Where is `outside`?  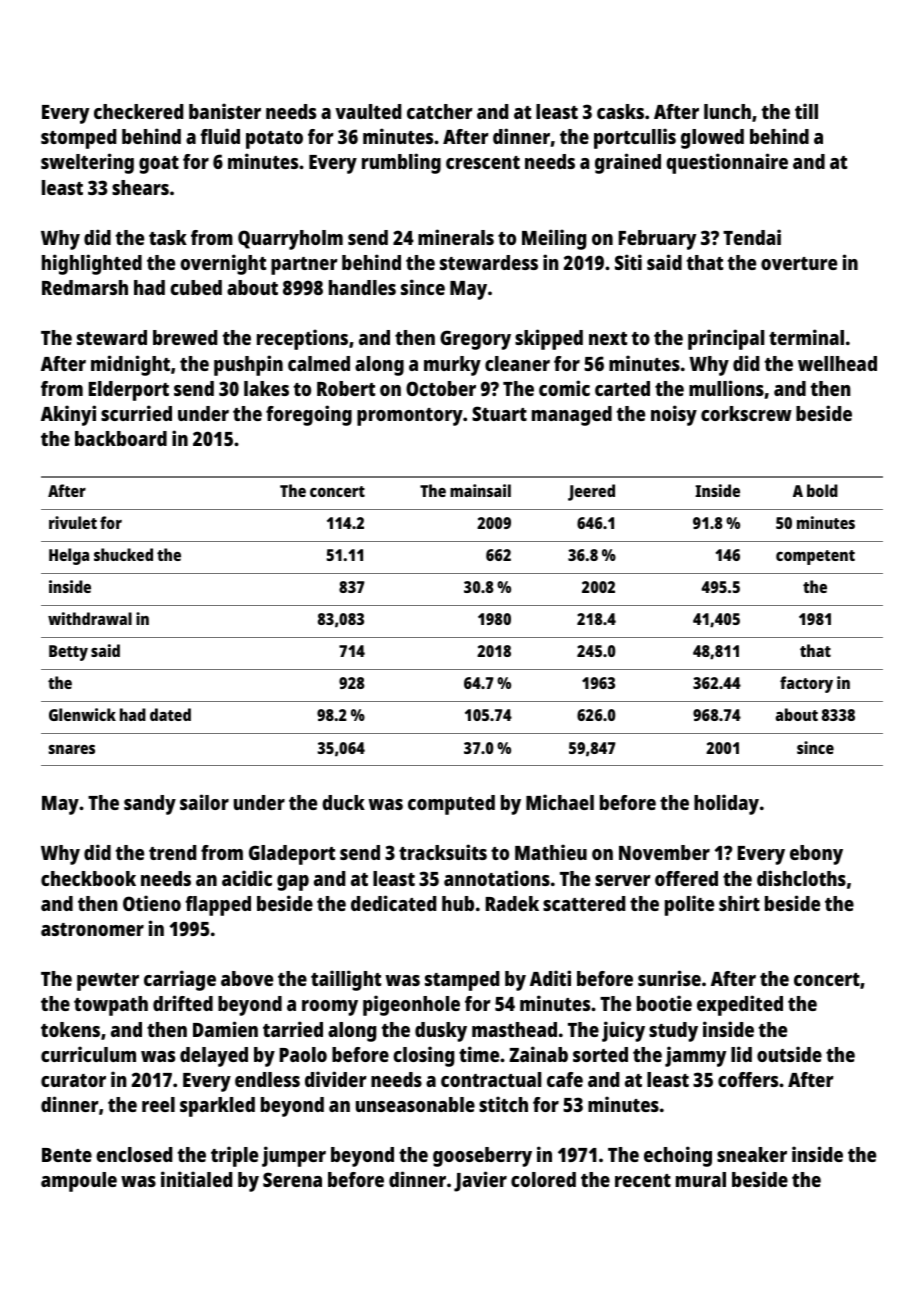 outside is located at coordinates (789, 1054).
